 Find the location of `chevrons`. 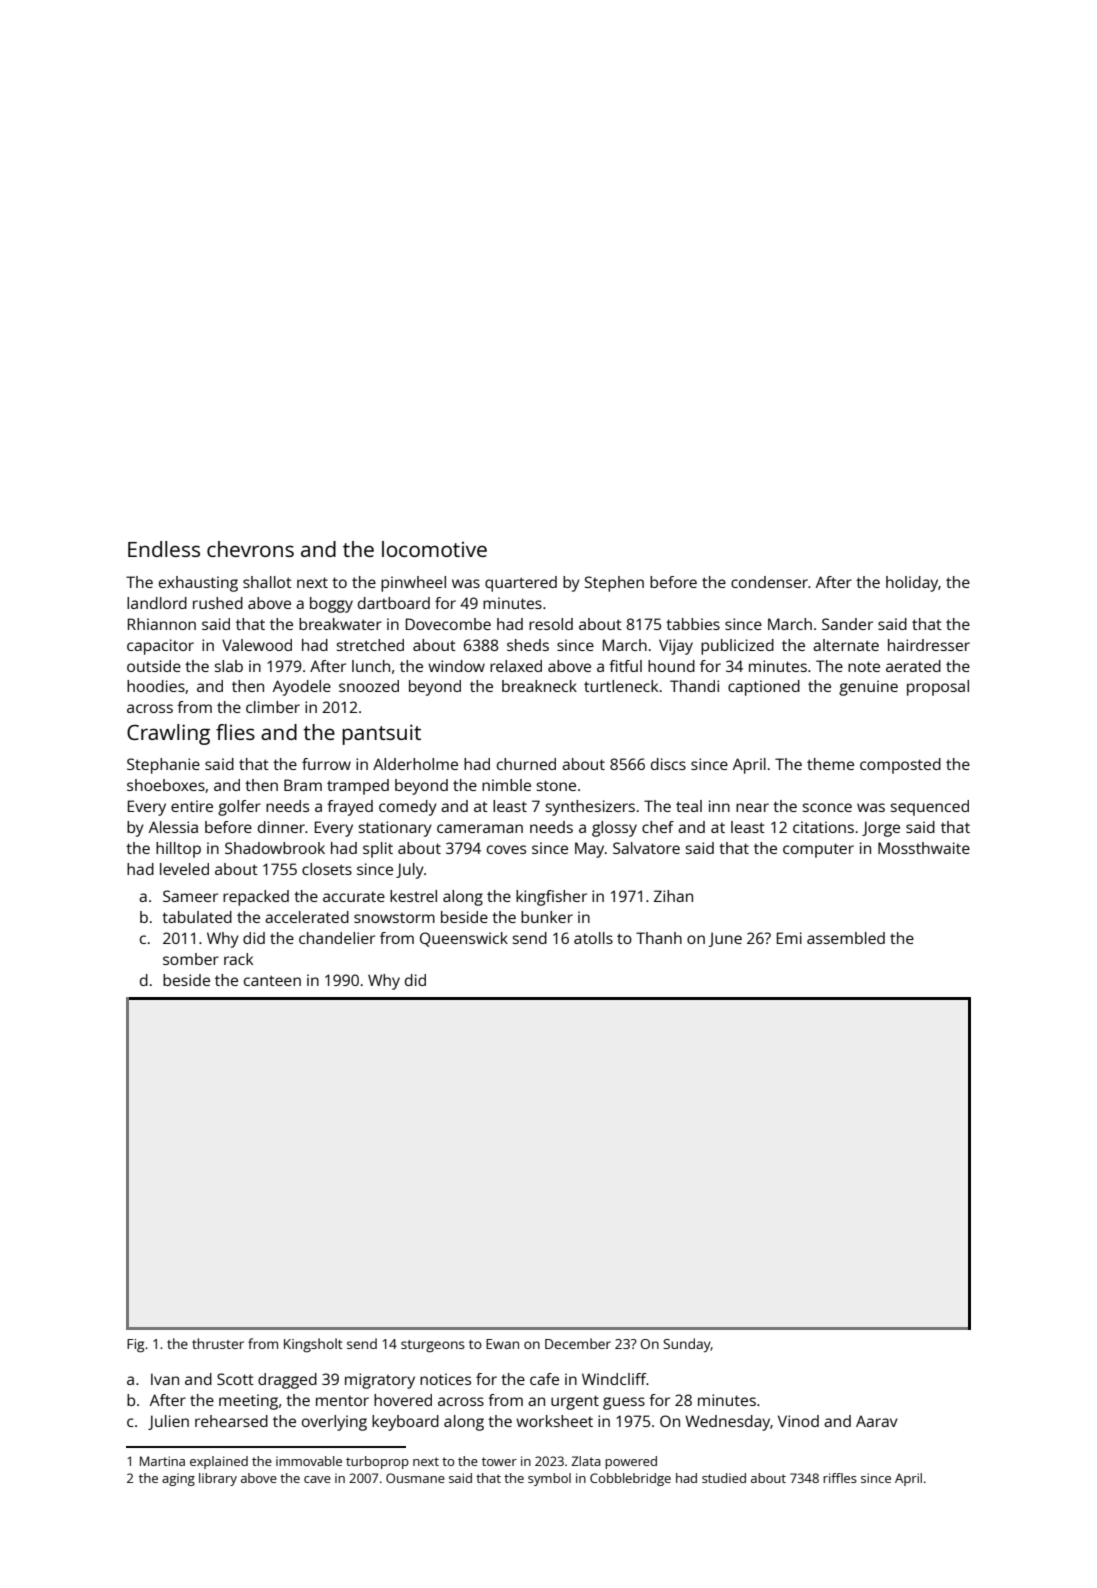

chevrons is located at coordinates (250, 549).
